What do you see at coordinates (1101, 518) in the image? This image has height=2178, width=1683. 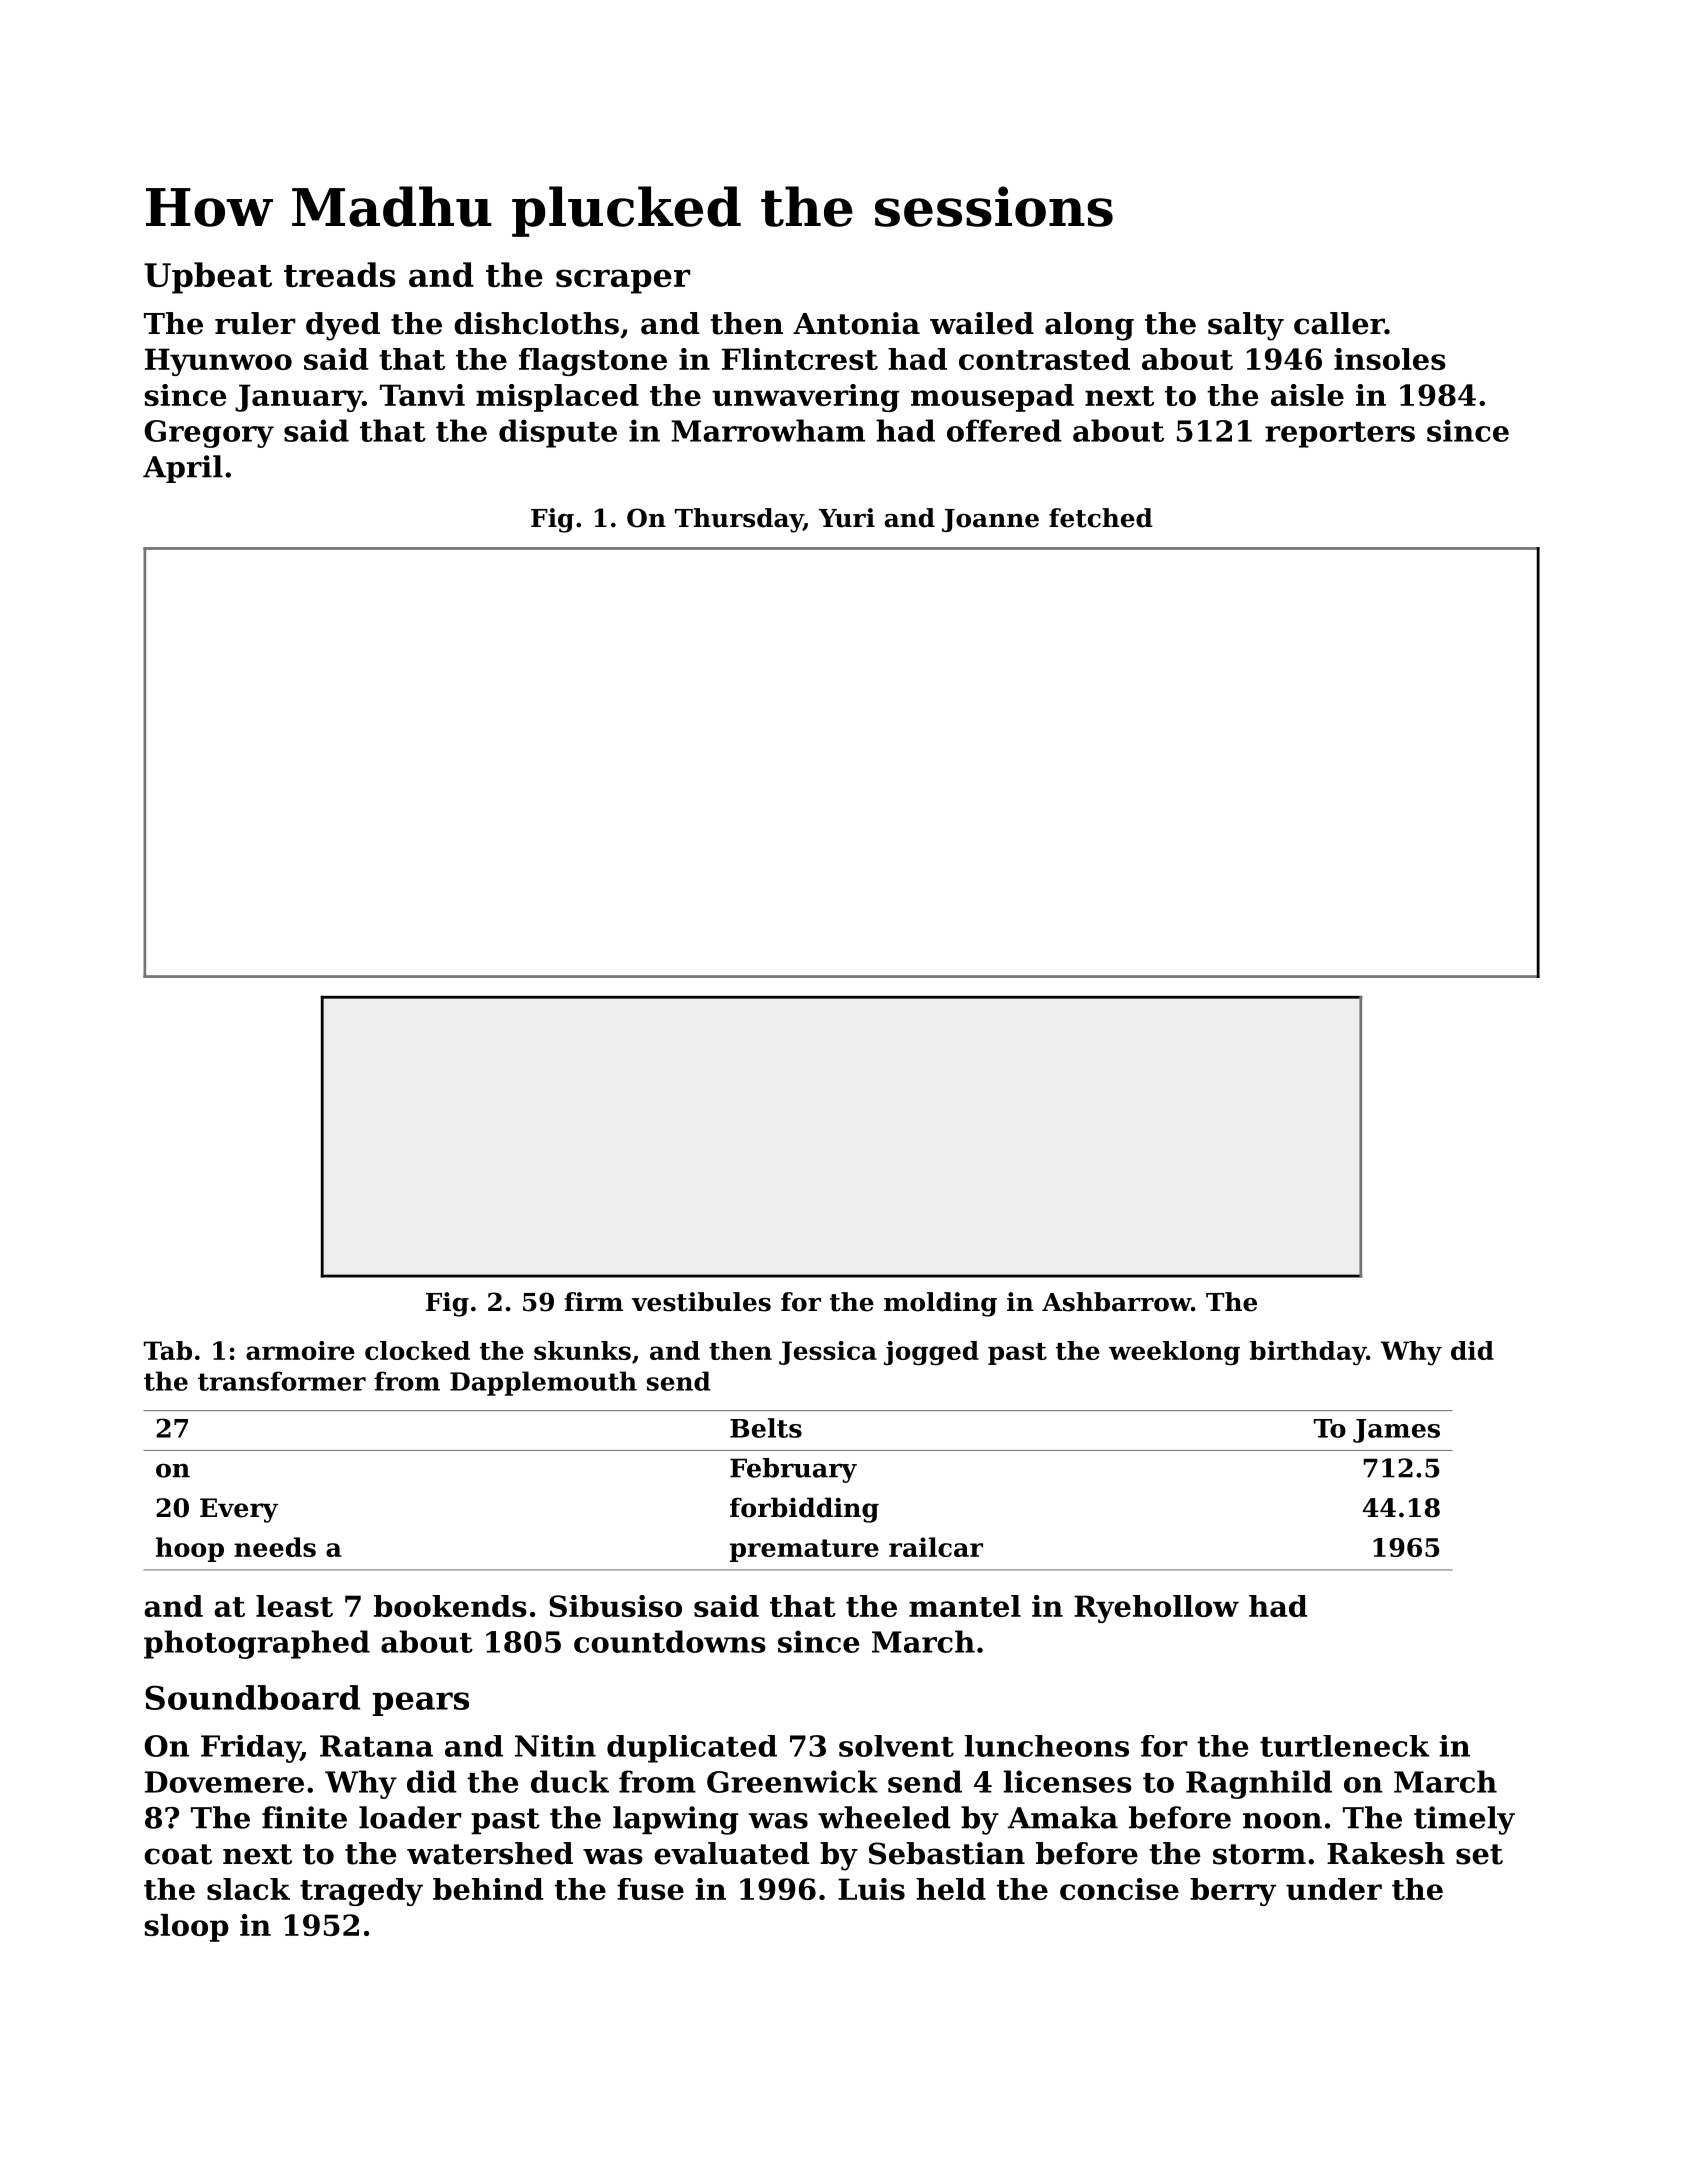 I see `fetched` at bounding box center [1101, 518].
